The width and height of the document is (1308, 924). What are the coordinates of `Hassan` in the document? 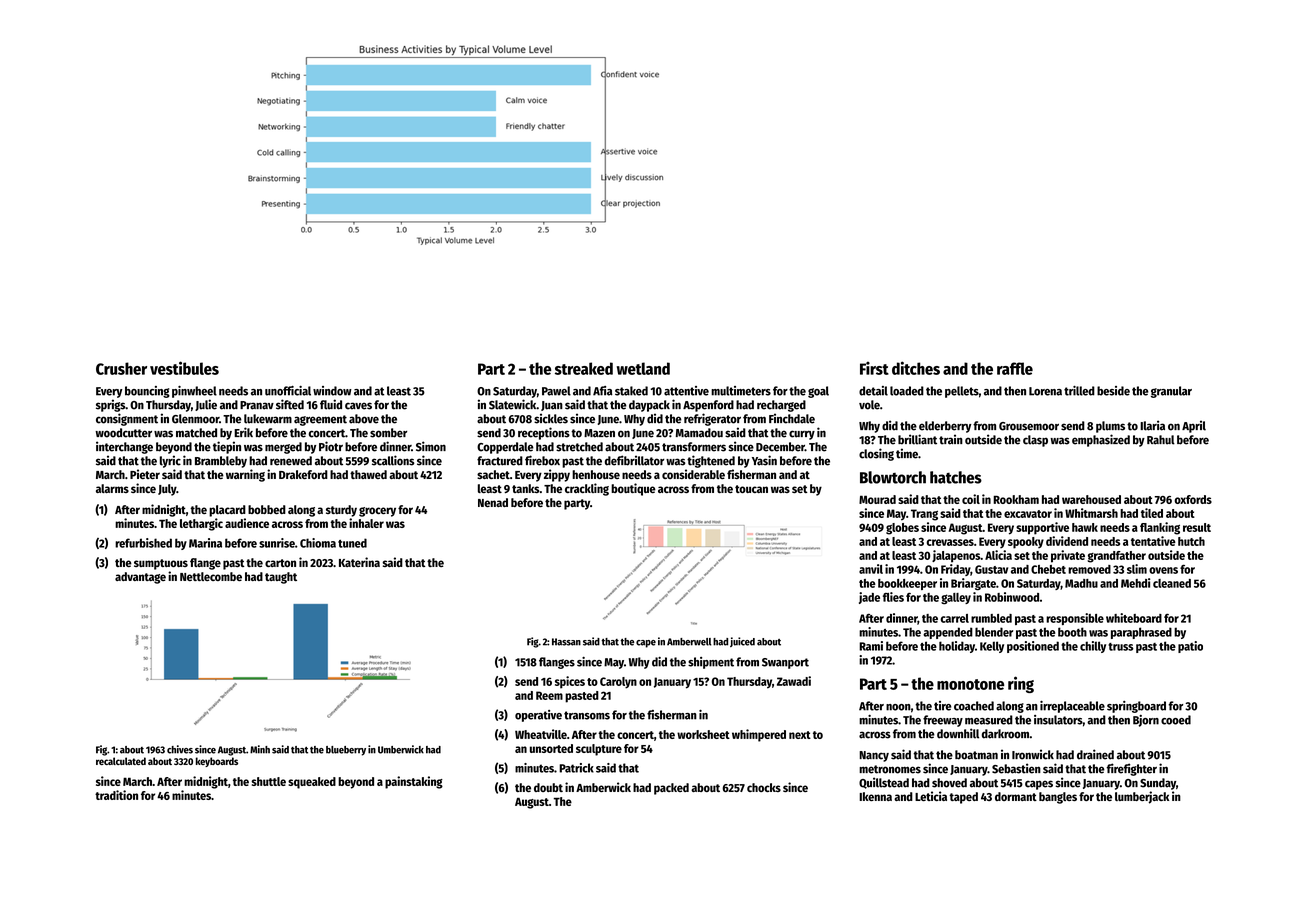 It's located at (566, 642).
